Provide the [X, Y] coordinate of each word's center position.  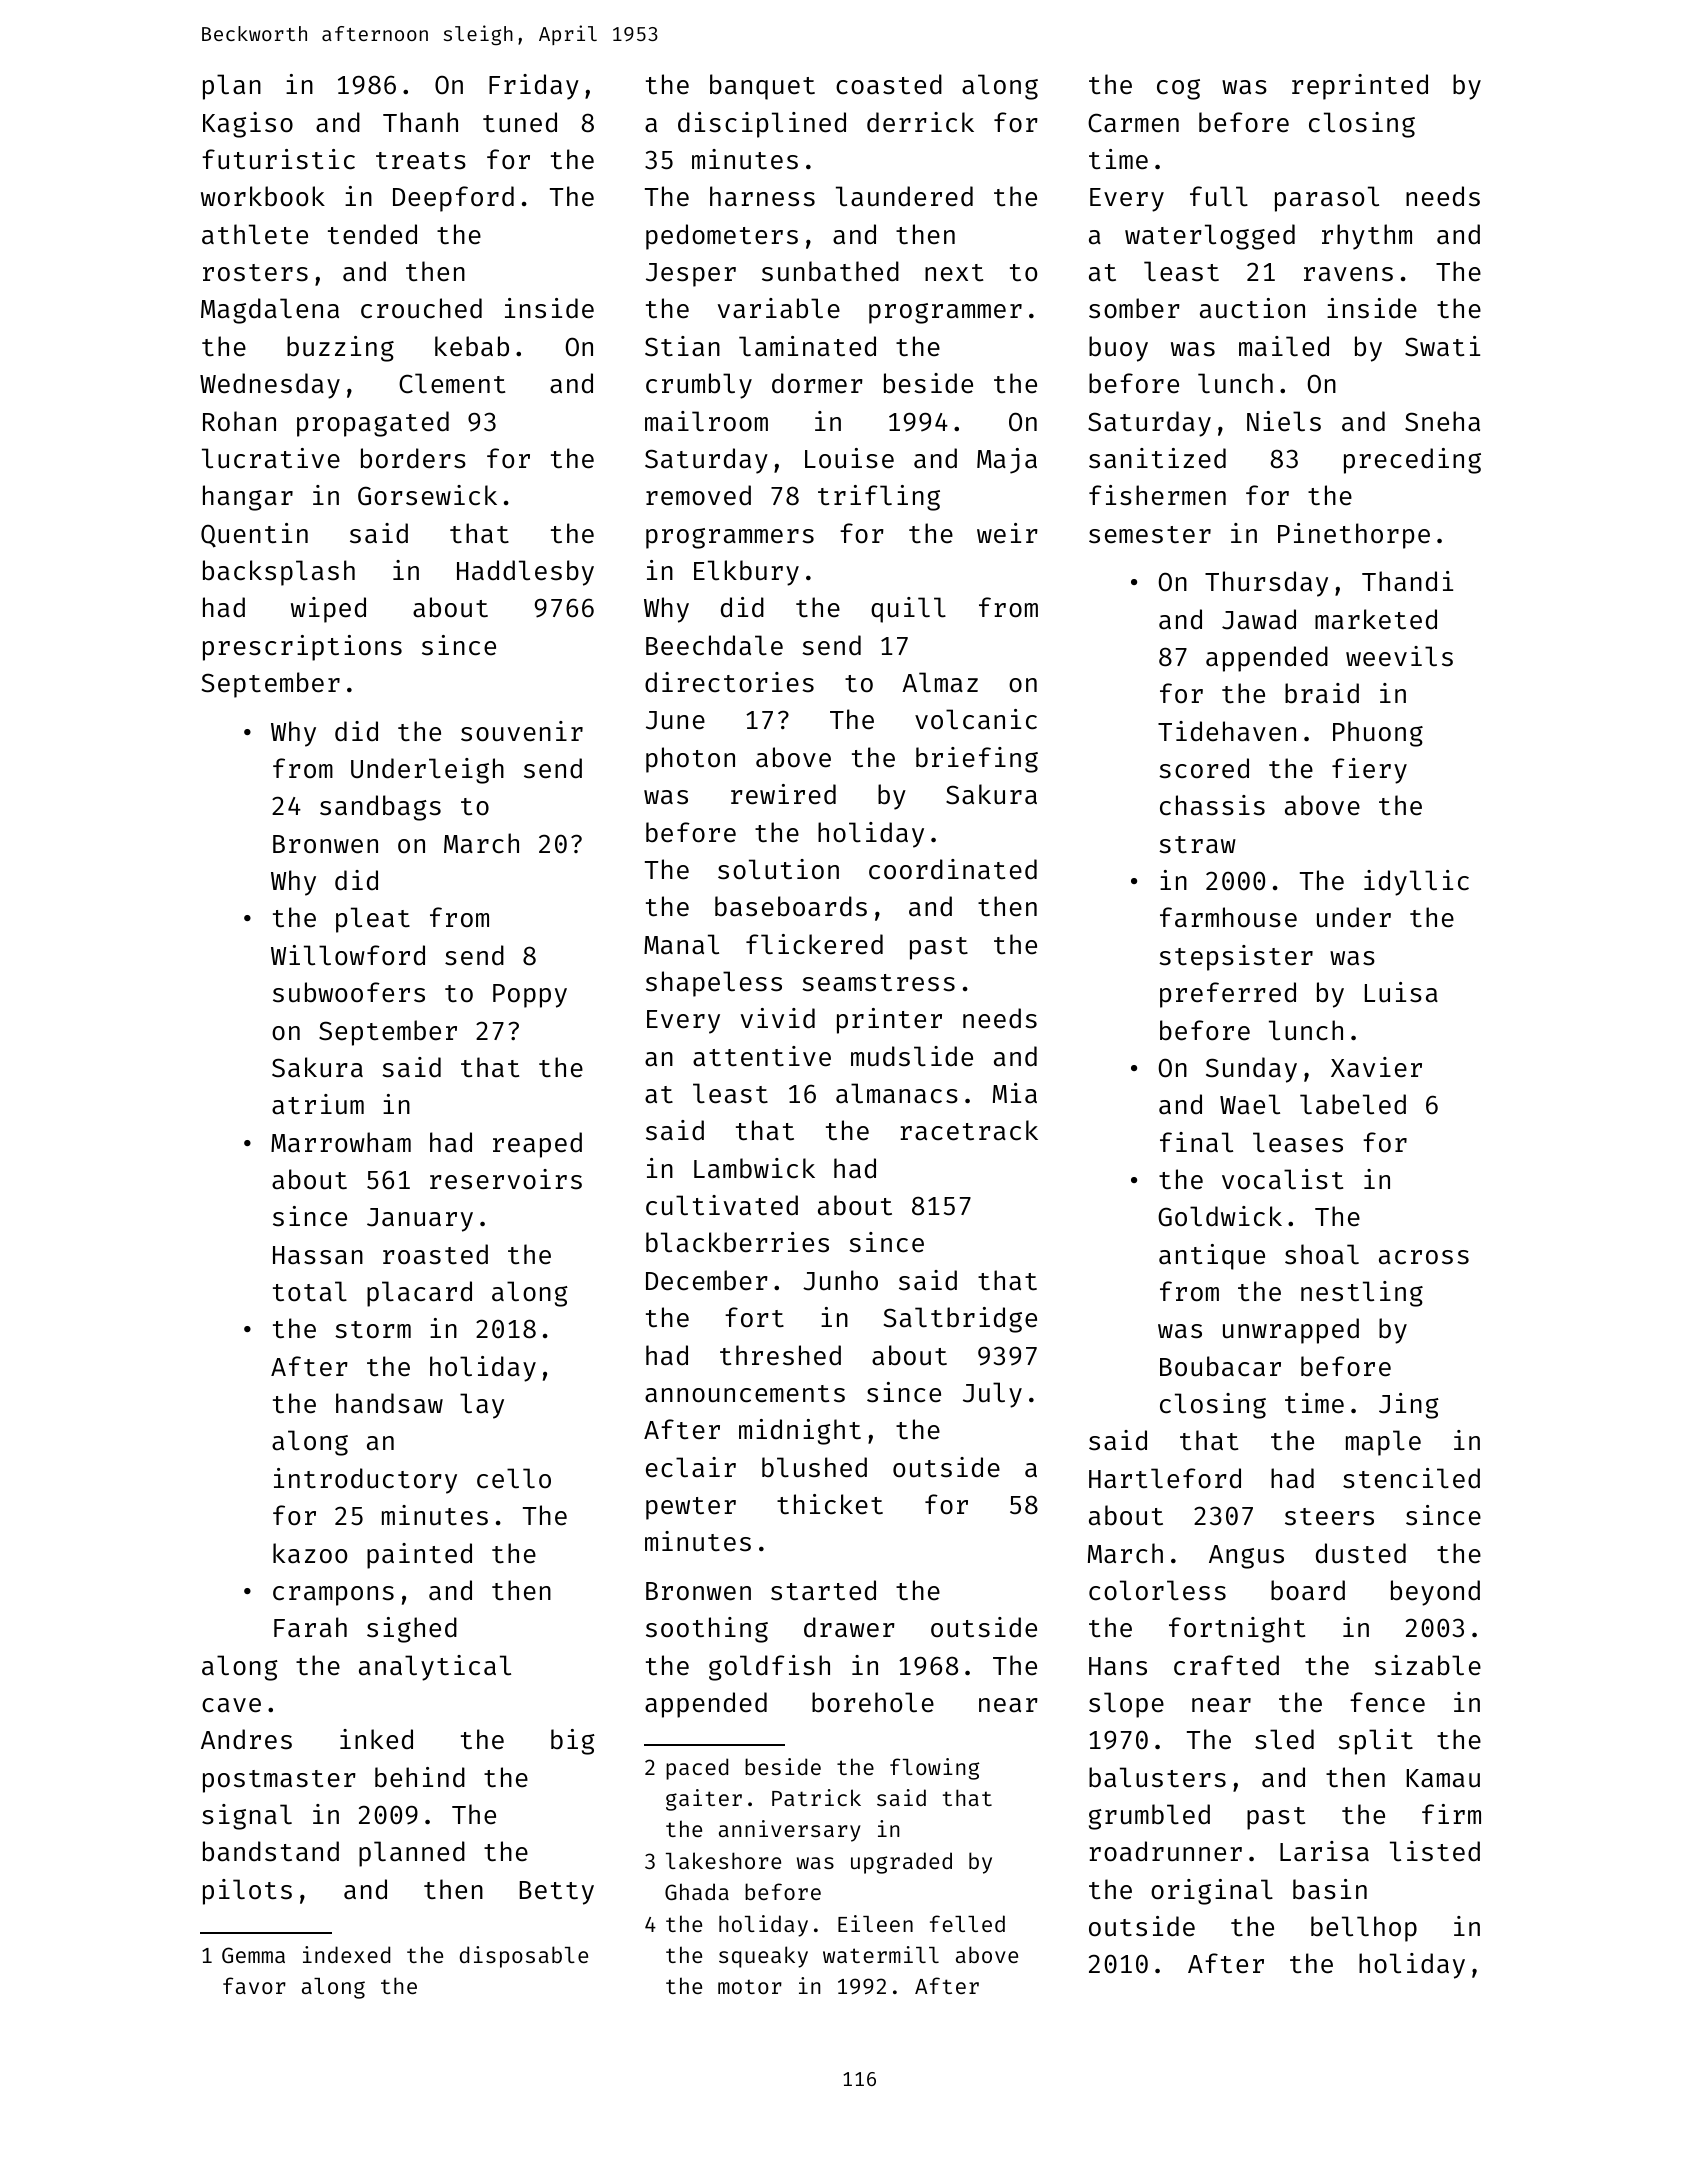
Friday [534, 87]
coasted [889, 84]
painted [419, 1556]
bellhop [1364, 1929]
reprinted [1360, 87]
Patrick [816, 1797]
